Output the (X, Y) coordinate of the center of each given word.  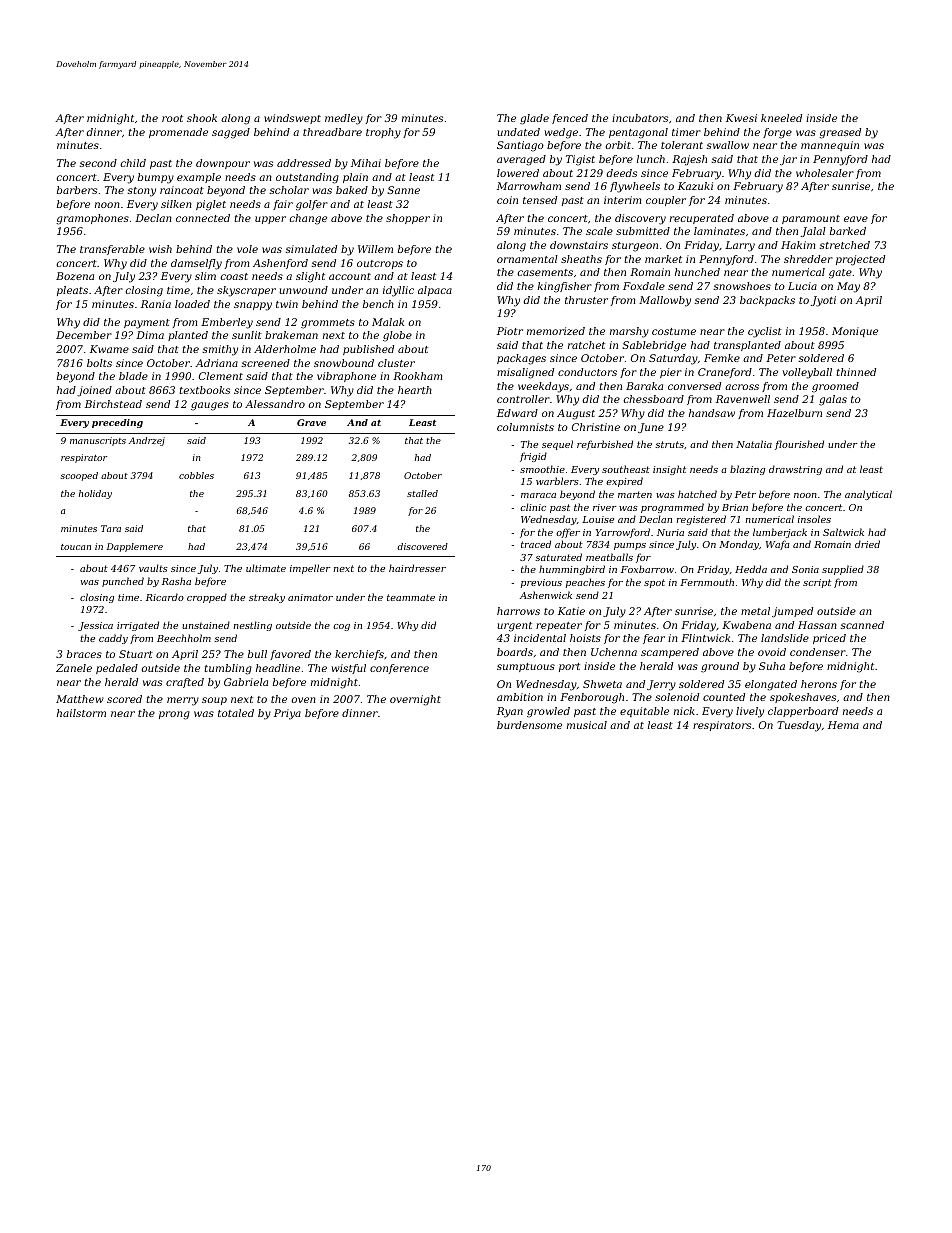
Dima (150, 335)
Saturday (673, 359)
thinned (856, 372)
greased (840, 133)
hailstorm (81, 713)
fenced (570, 119)
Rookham (417, 376)
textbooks (205, 390)
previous (541, 583)
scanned (862, 625)
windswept (292, 119)
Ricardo (165, 597)
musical (587, 725)
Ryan (510, 712)
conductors (587, 372)
